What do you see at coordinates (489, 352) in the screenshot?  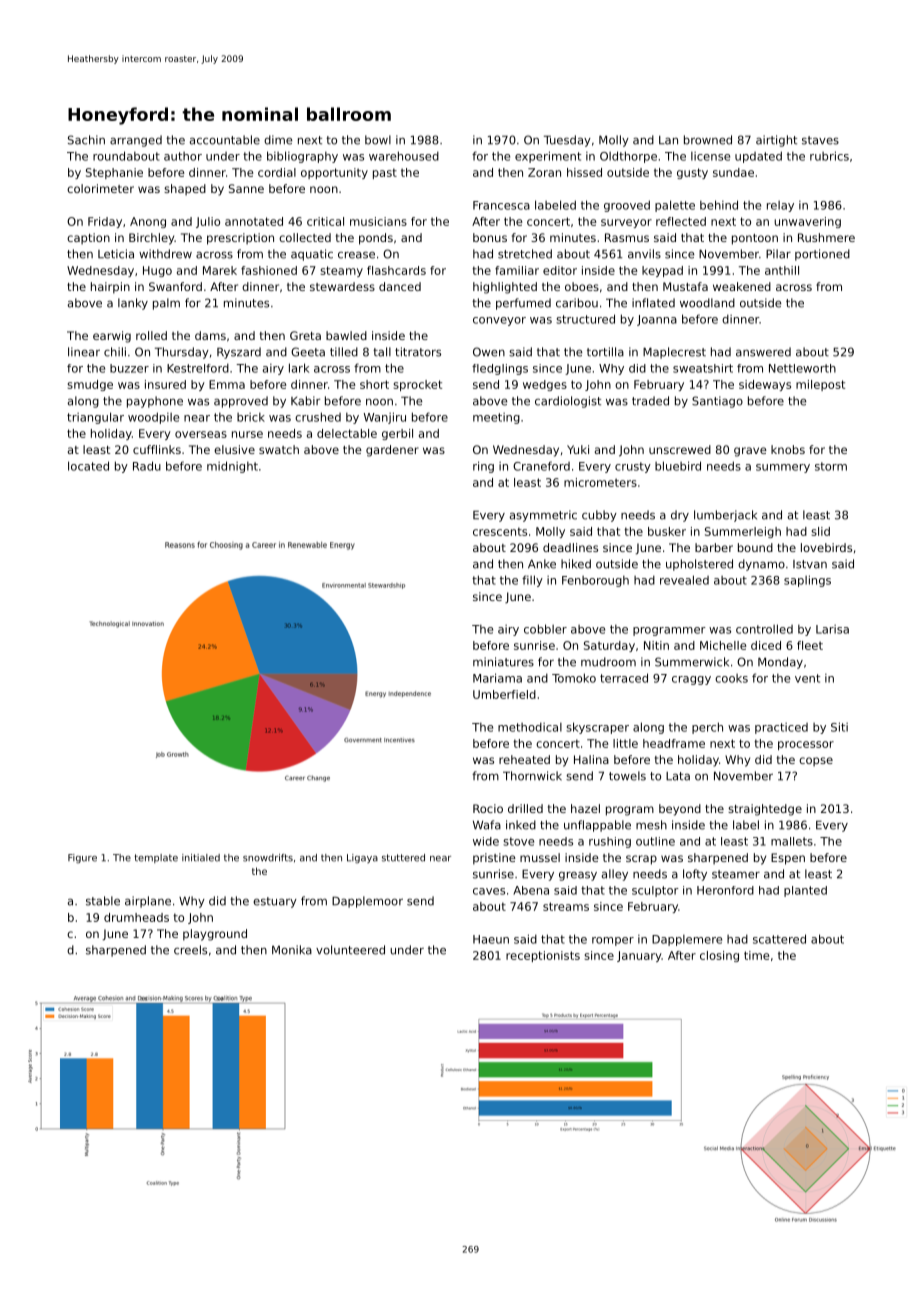 I see `Owen` at bounding box center [489, 352].
